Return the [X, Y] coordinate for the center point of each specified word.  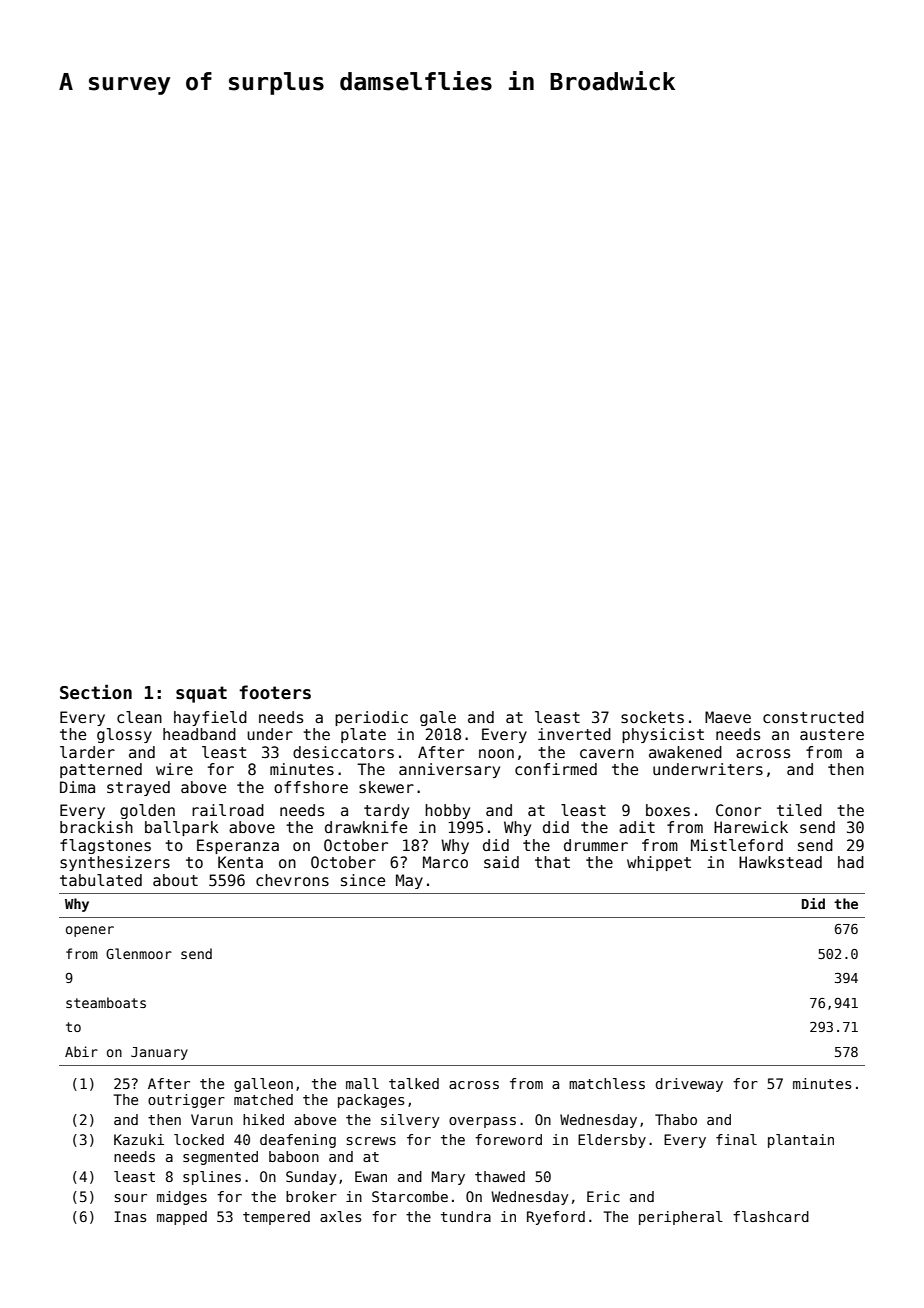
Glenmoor [139, 953]
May [409, 881]
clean [139, 717]
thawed [500, 1176]
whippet [659, 863]
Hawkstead [780, 862]
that [552, 862]
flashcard [771, 1216]
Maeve [728, 717]
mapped [182, 1218]
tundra [466, 1216]
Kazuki [139, 1139]
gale [438, 718]
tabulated [101, 880]
